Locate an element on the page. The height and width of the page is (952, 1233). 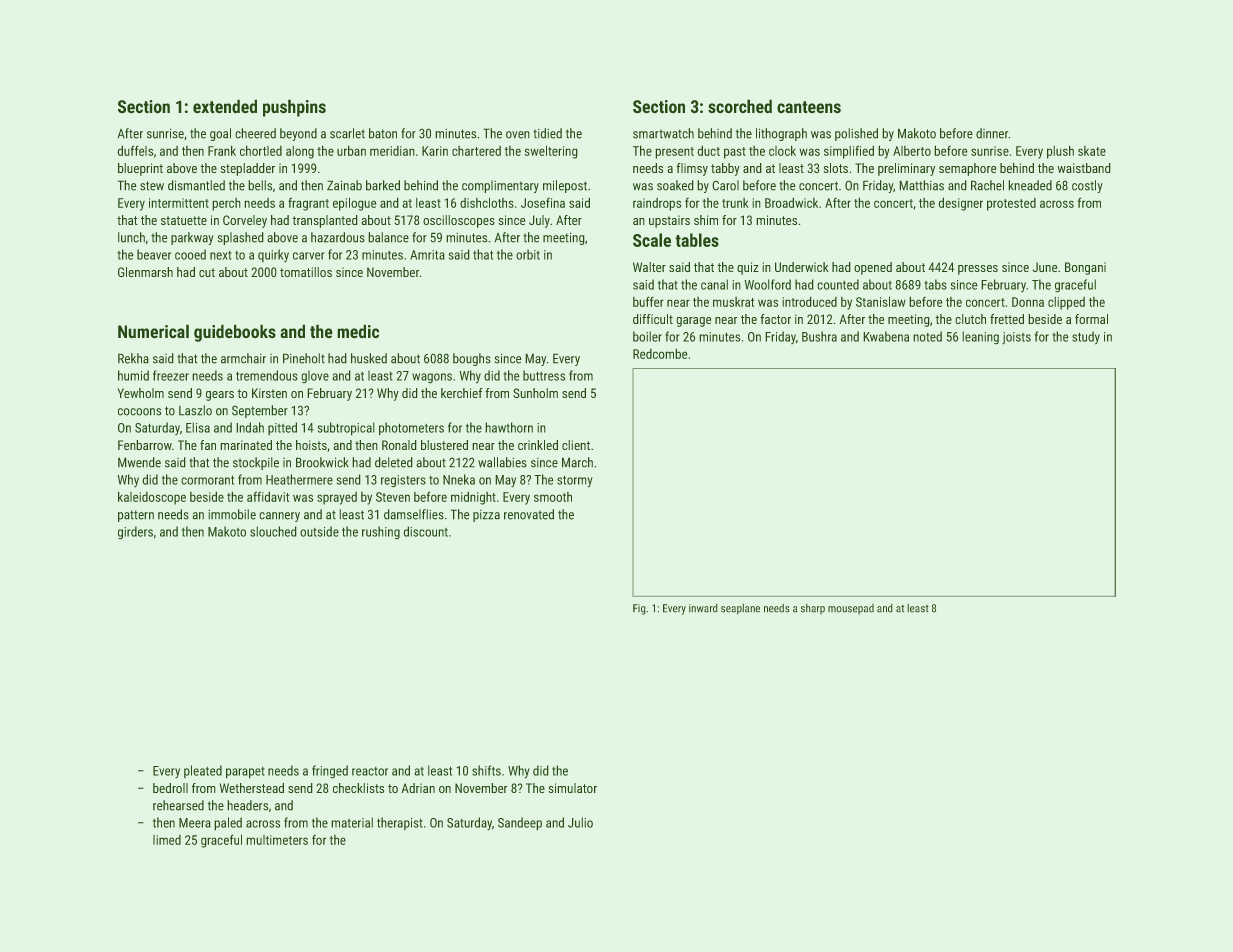
extended is located at coordinates (225, 106).
